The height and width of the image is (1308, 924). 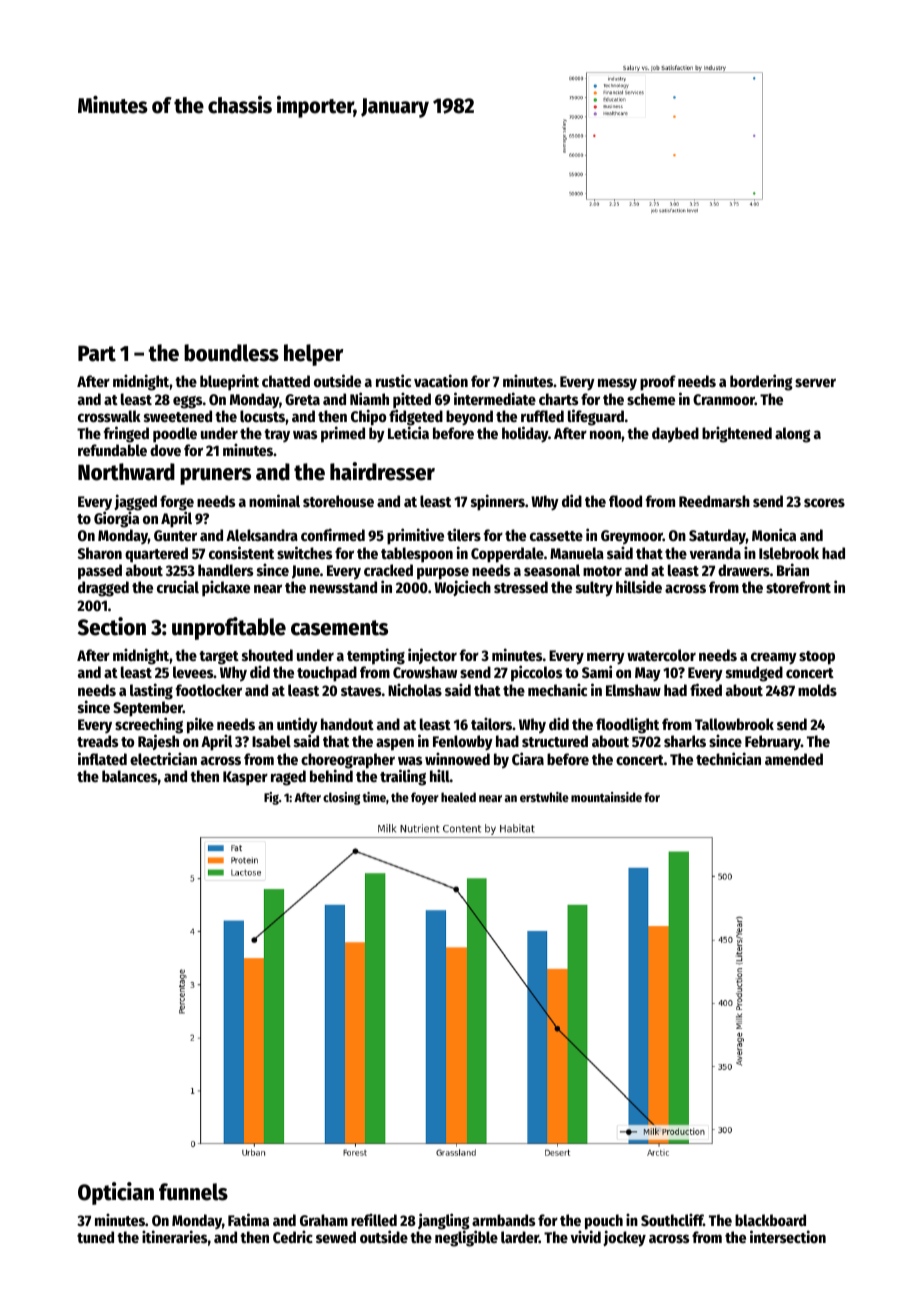 I want to click on drawers, so click(x=744, y=570).
